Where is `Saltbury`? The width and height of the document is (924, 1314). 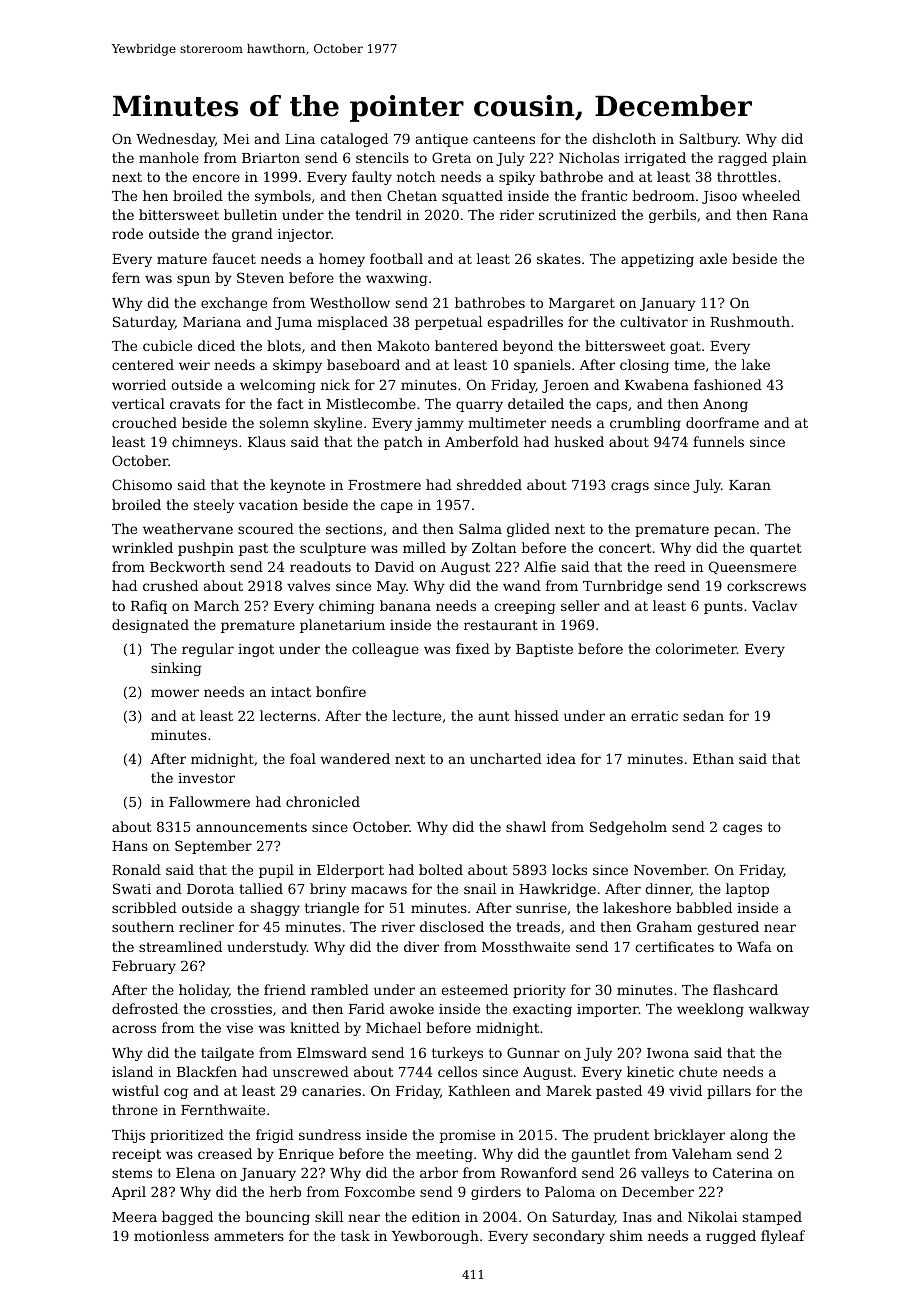
Saltbury is located at coordinates (709, 140).
